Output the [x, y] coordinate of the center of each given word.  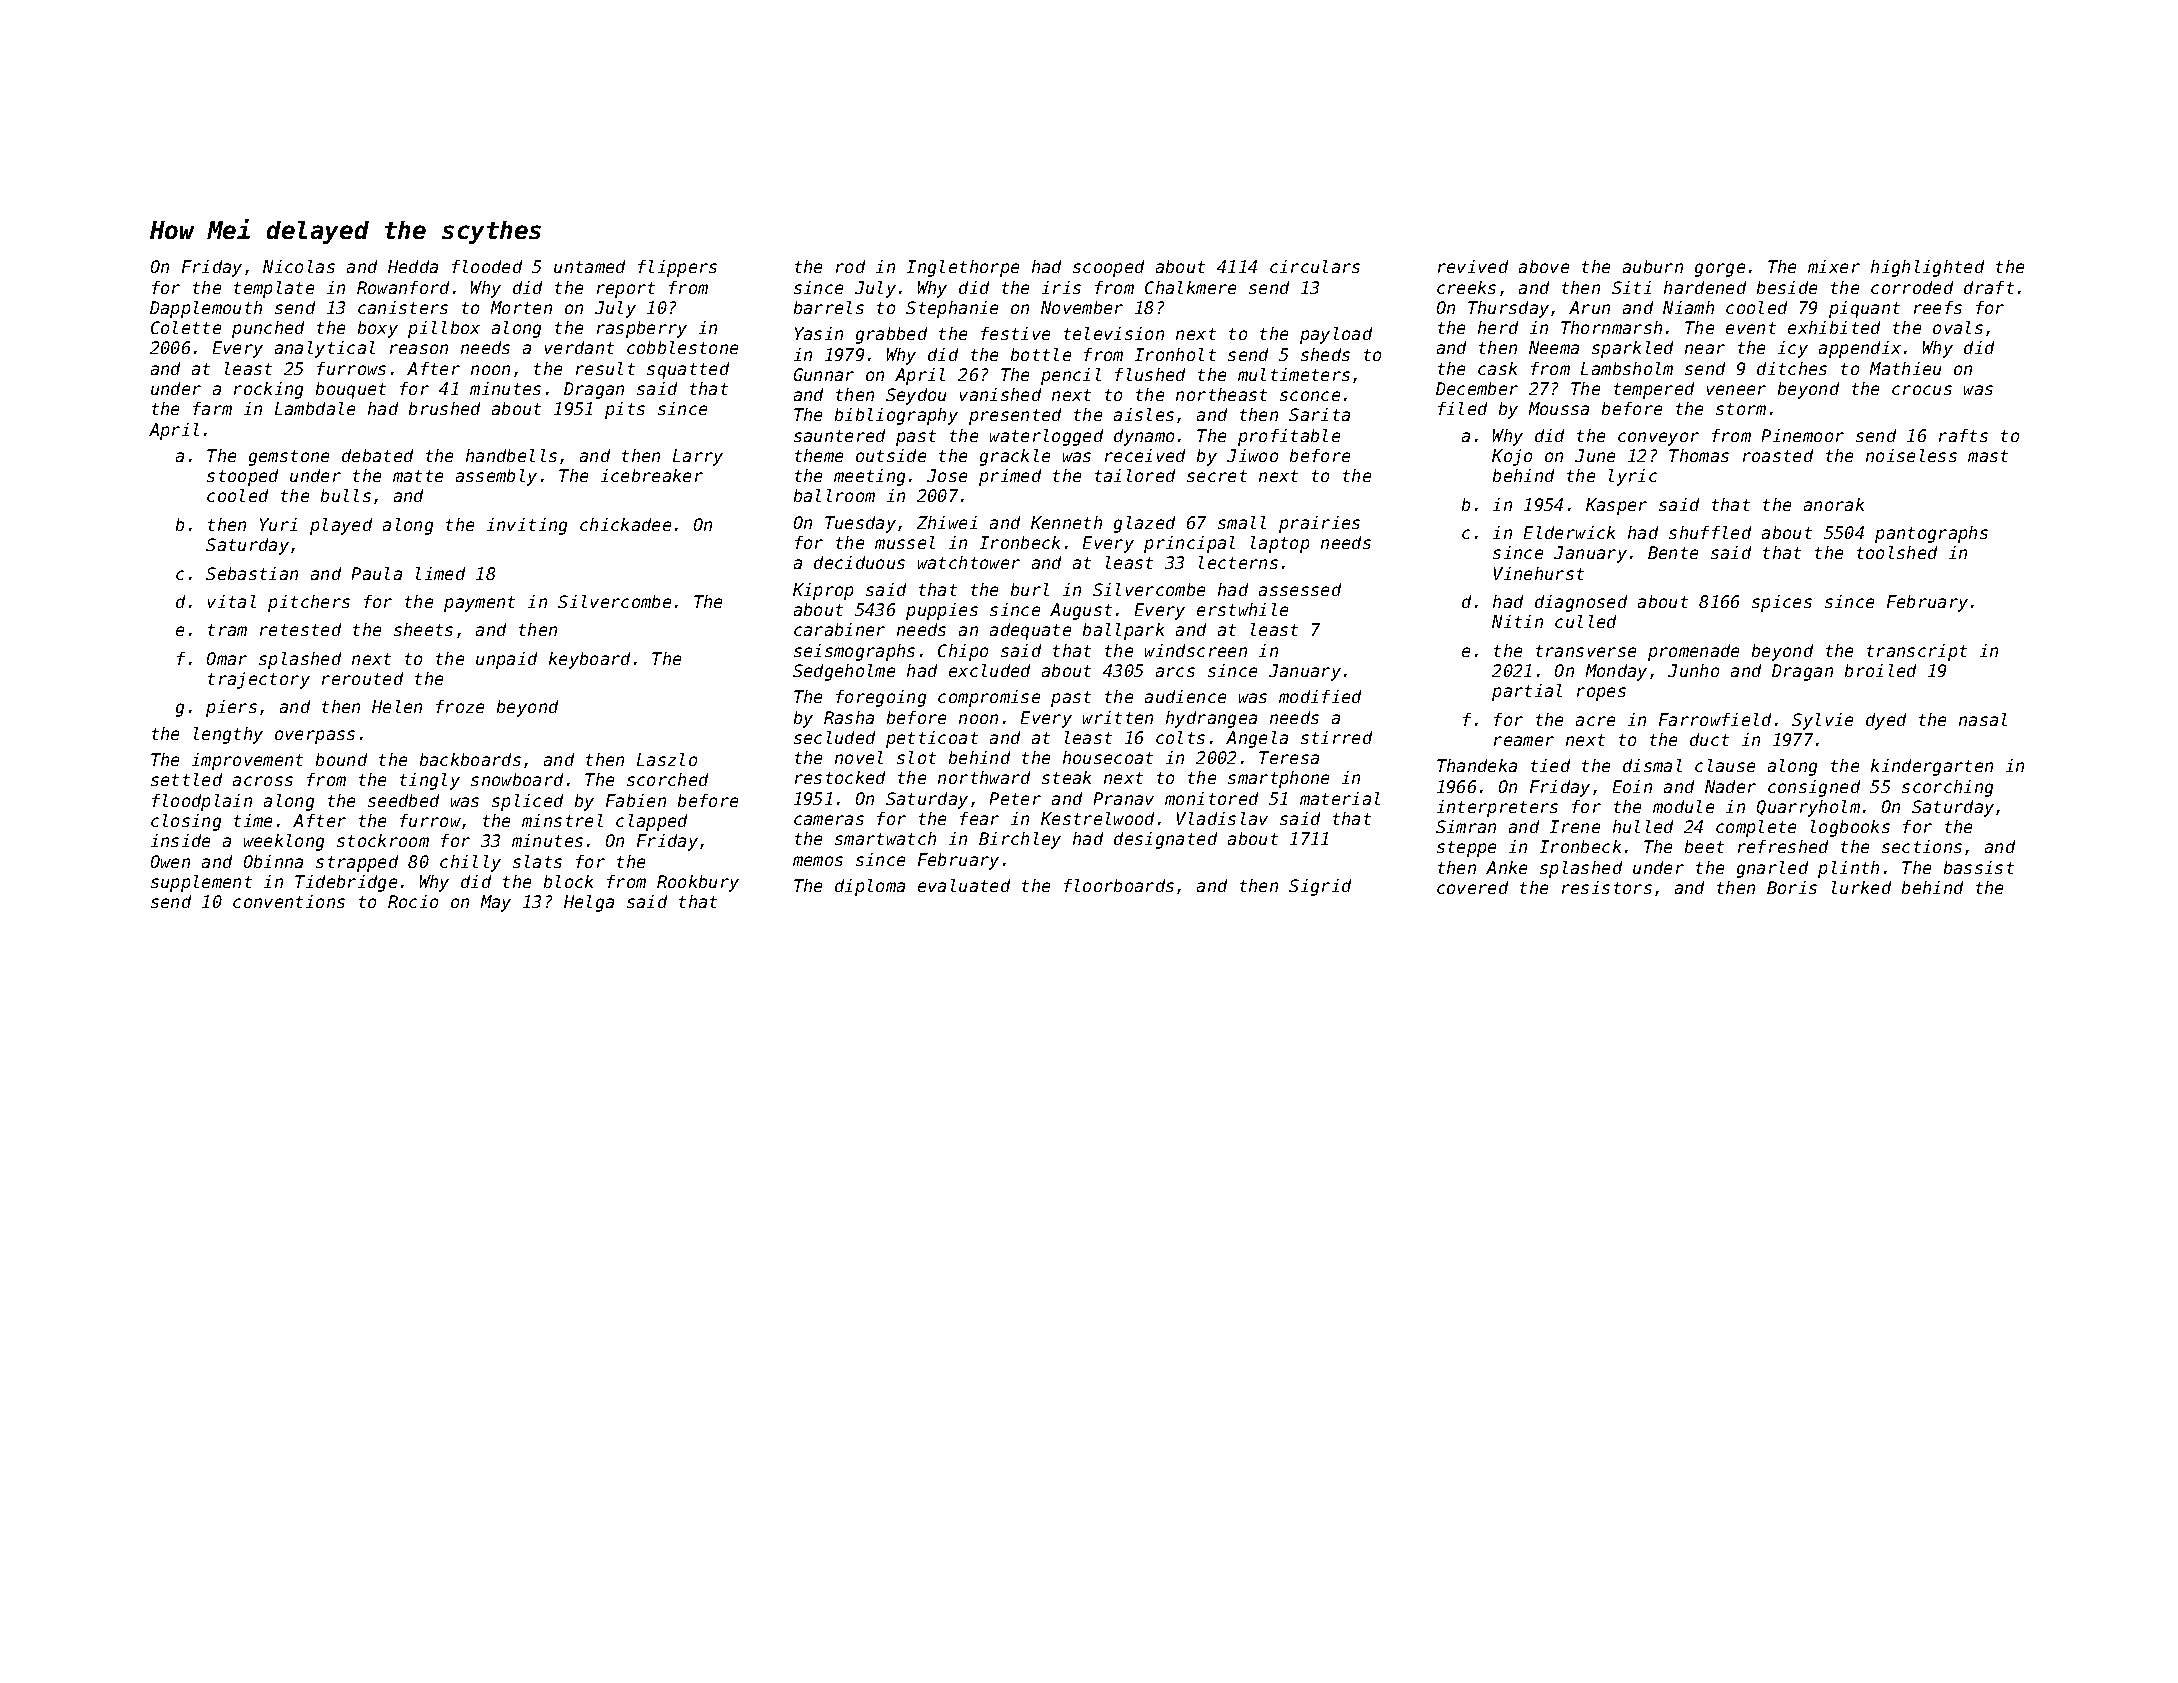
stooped [242, 477]
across [263, 781]
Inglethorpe [963, 268]
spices [1782, 603]
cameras [829, 820]
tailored [1135, 475]
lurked [1861, 887]
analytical [325, 349]
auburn [1653, 266]
